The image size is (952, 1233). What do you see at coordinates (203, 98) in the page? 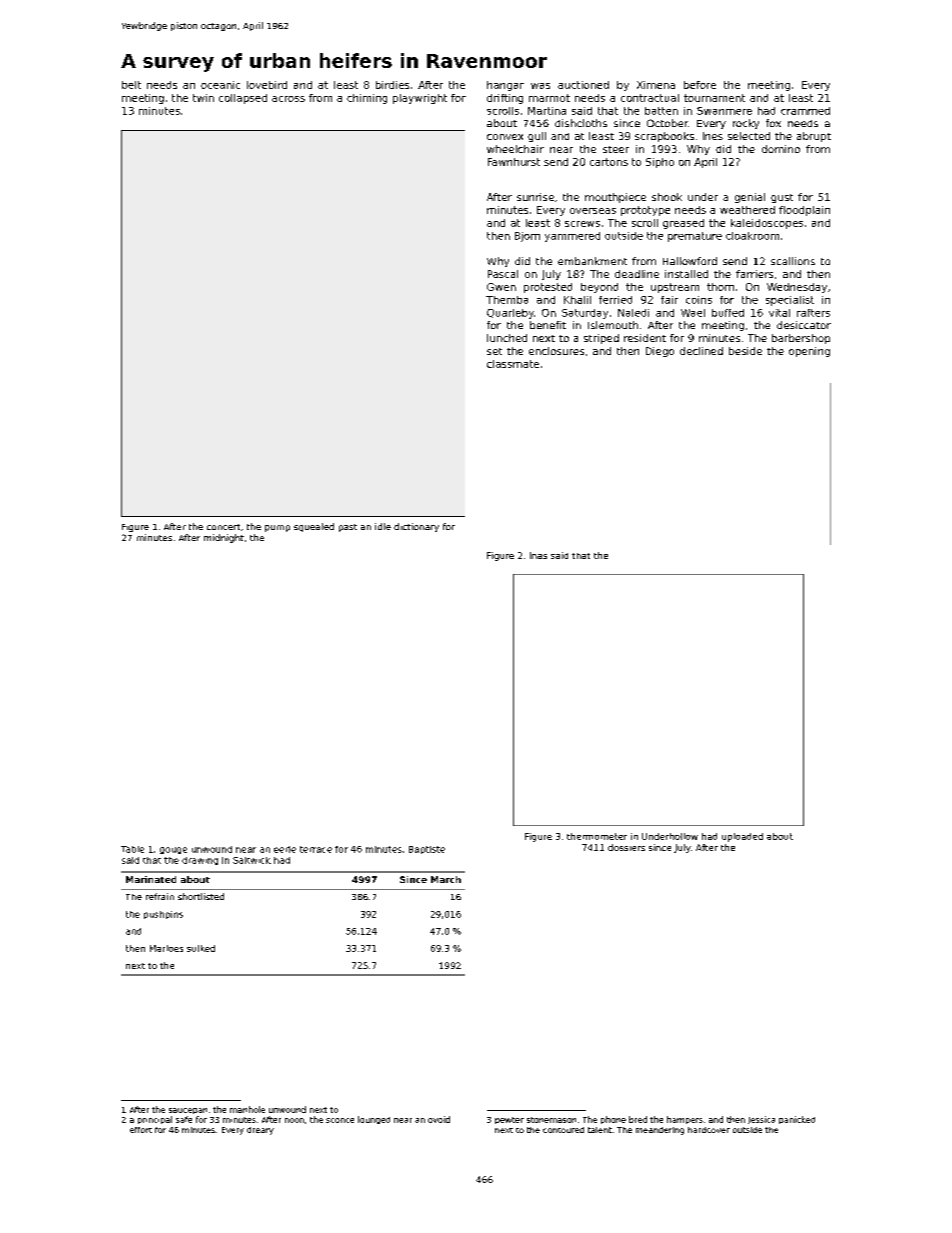
I see `twin` at bounding box center [203, 98].
